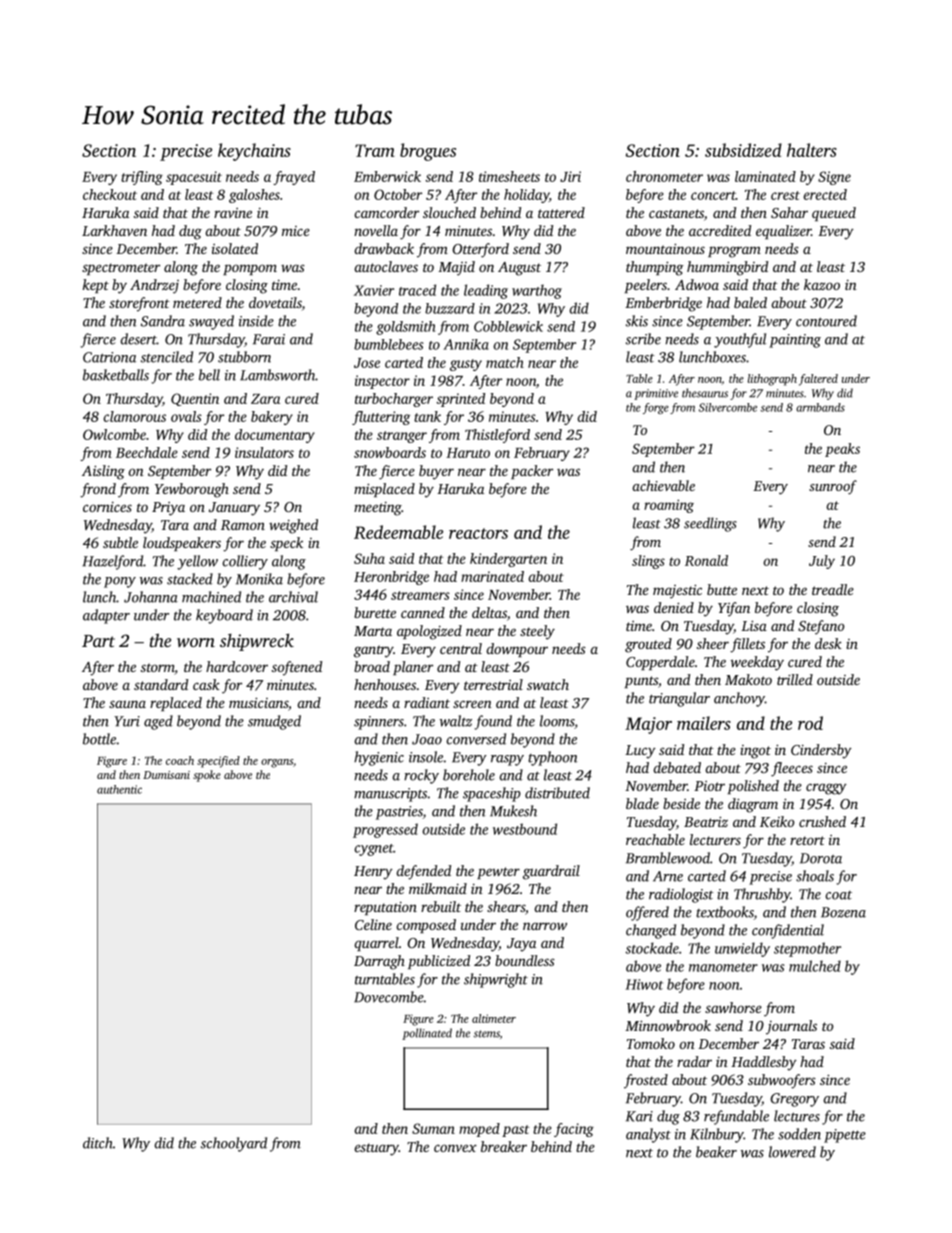 The height and width of the document is (1233, 952). I want to click on trifling, so click(142, 178).
